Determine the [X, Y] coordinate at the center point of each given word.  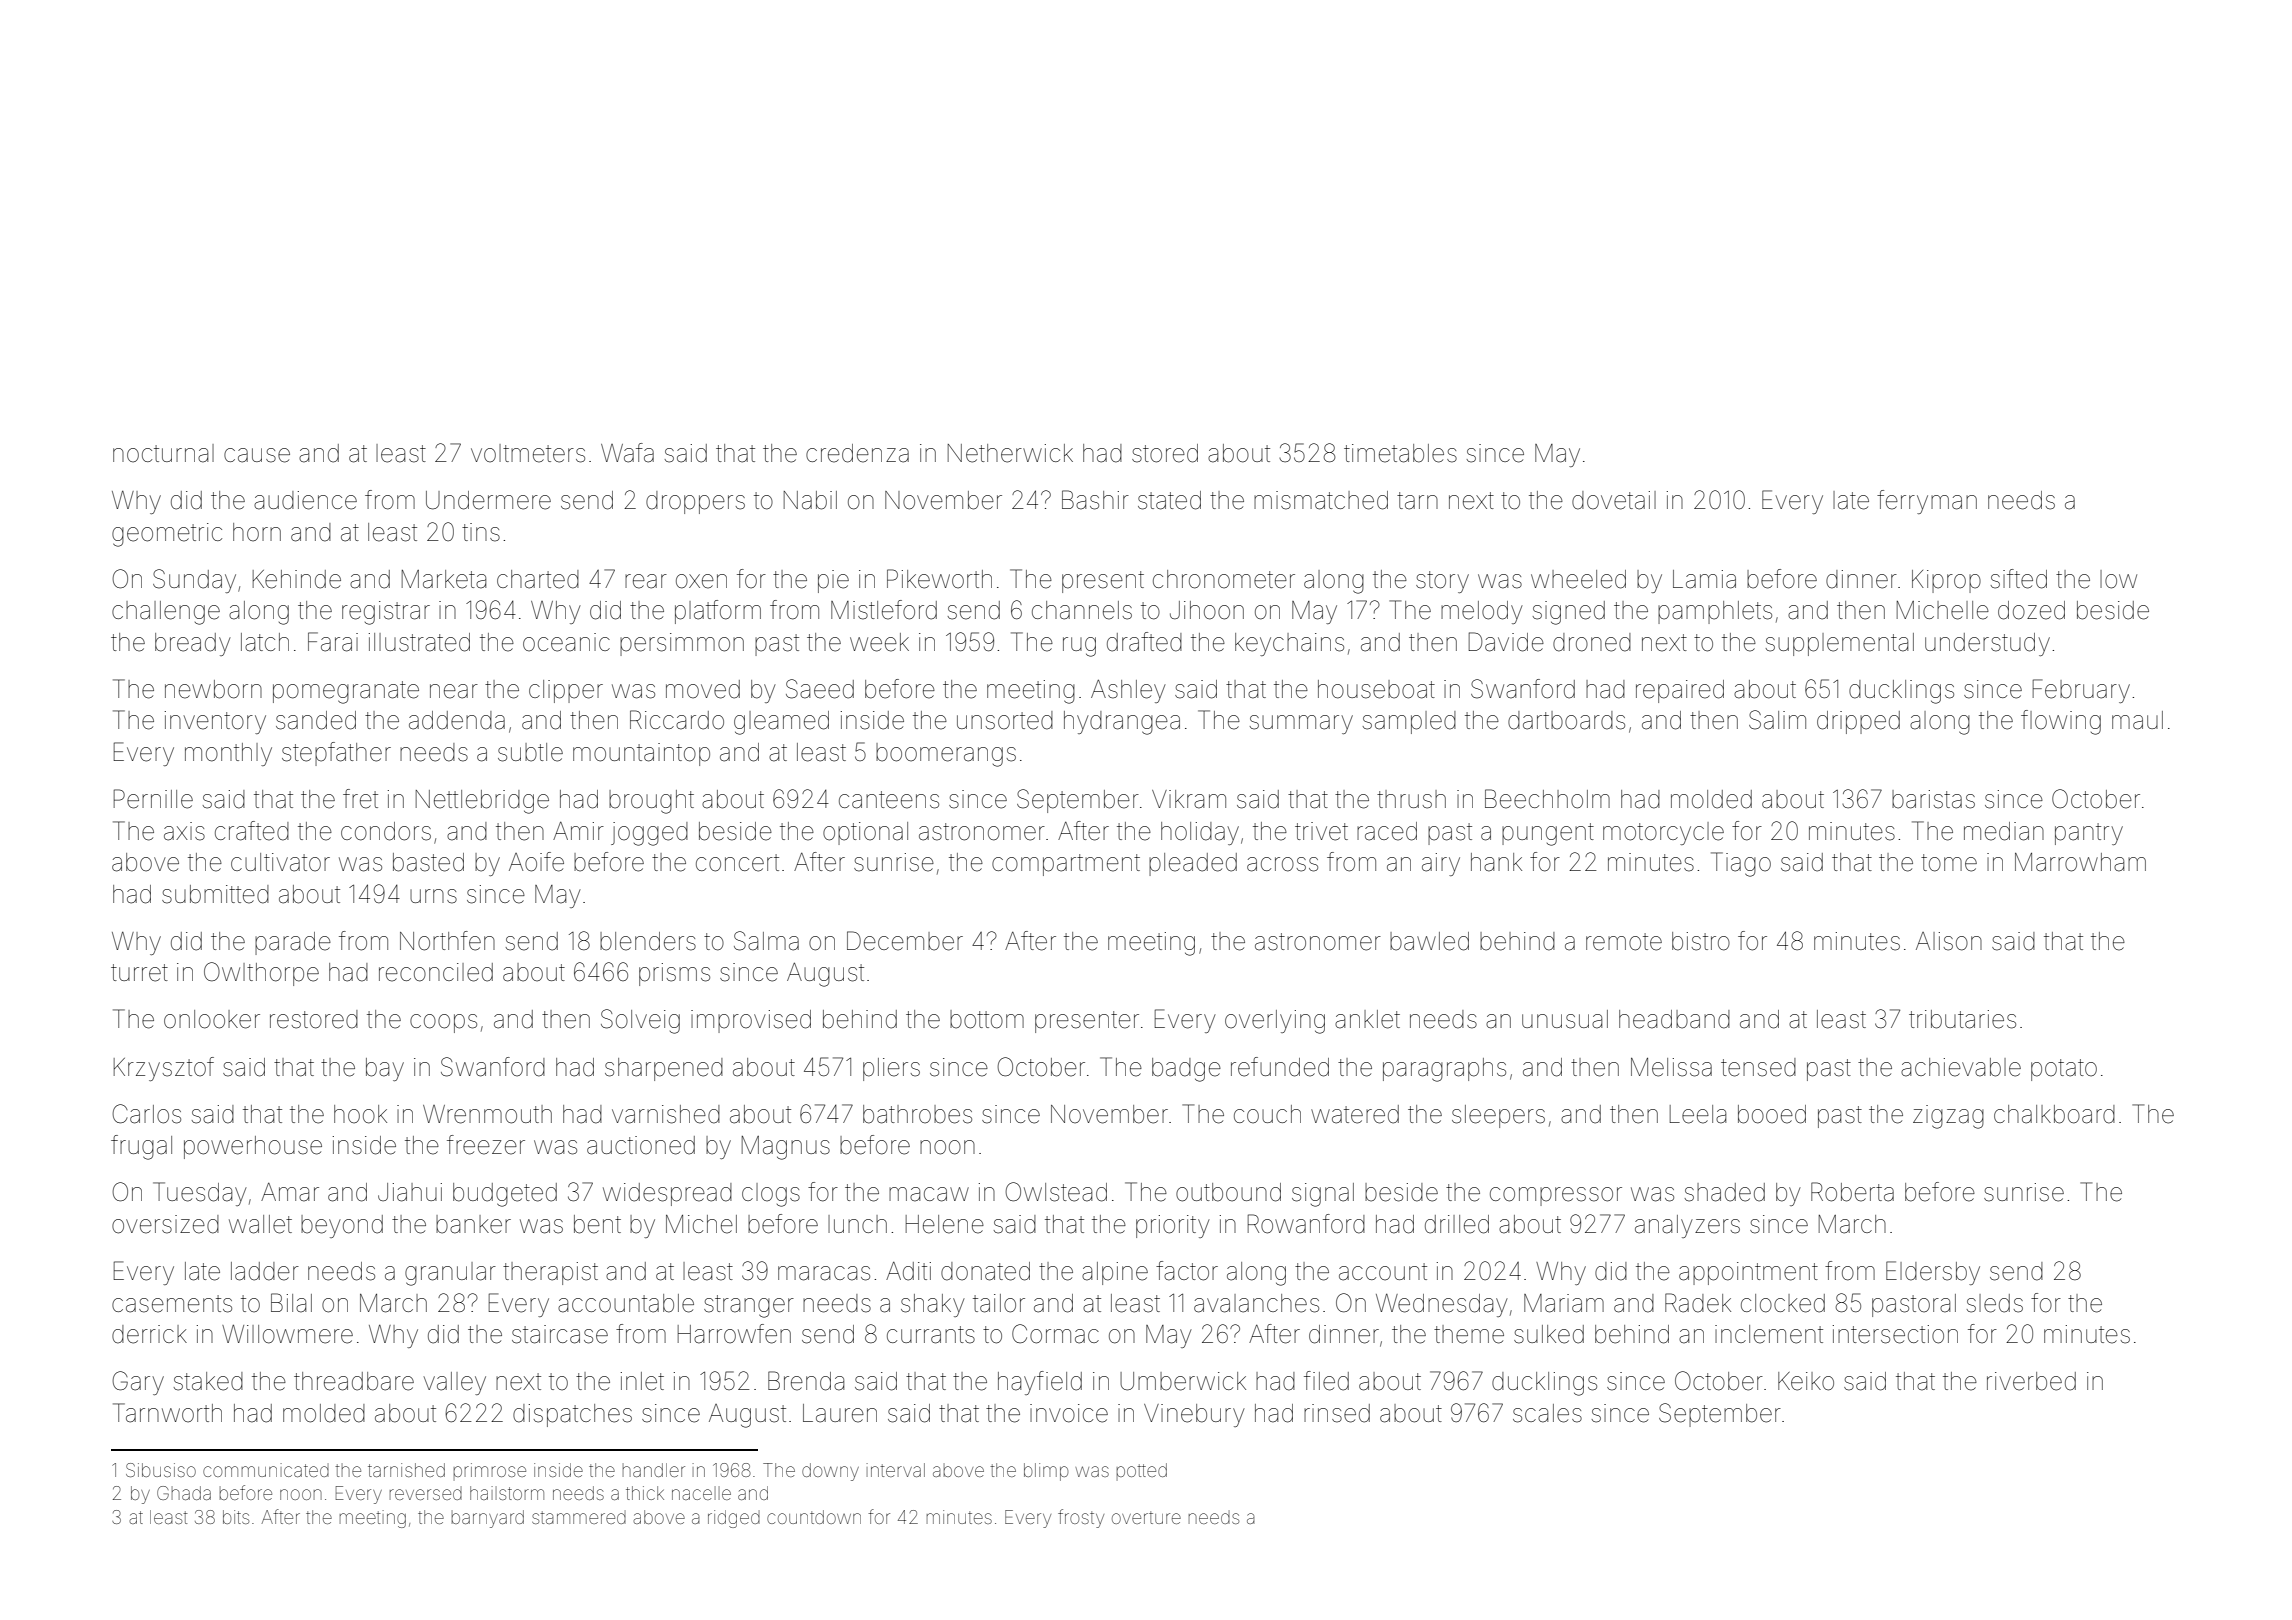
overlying [1275, 1022]
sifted [2019, 579]
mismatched [1321, 500]
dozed [2031, 610]
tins [481, 532]
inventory [215, 722]
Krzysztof [164, 1069]
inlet [642, 1381]
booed [1772, 1114]
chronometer [1224, 579]
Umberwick [1183, 1381]
